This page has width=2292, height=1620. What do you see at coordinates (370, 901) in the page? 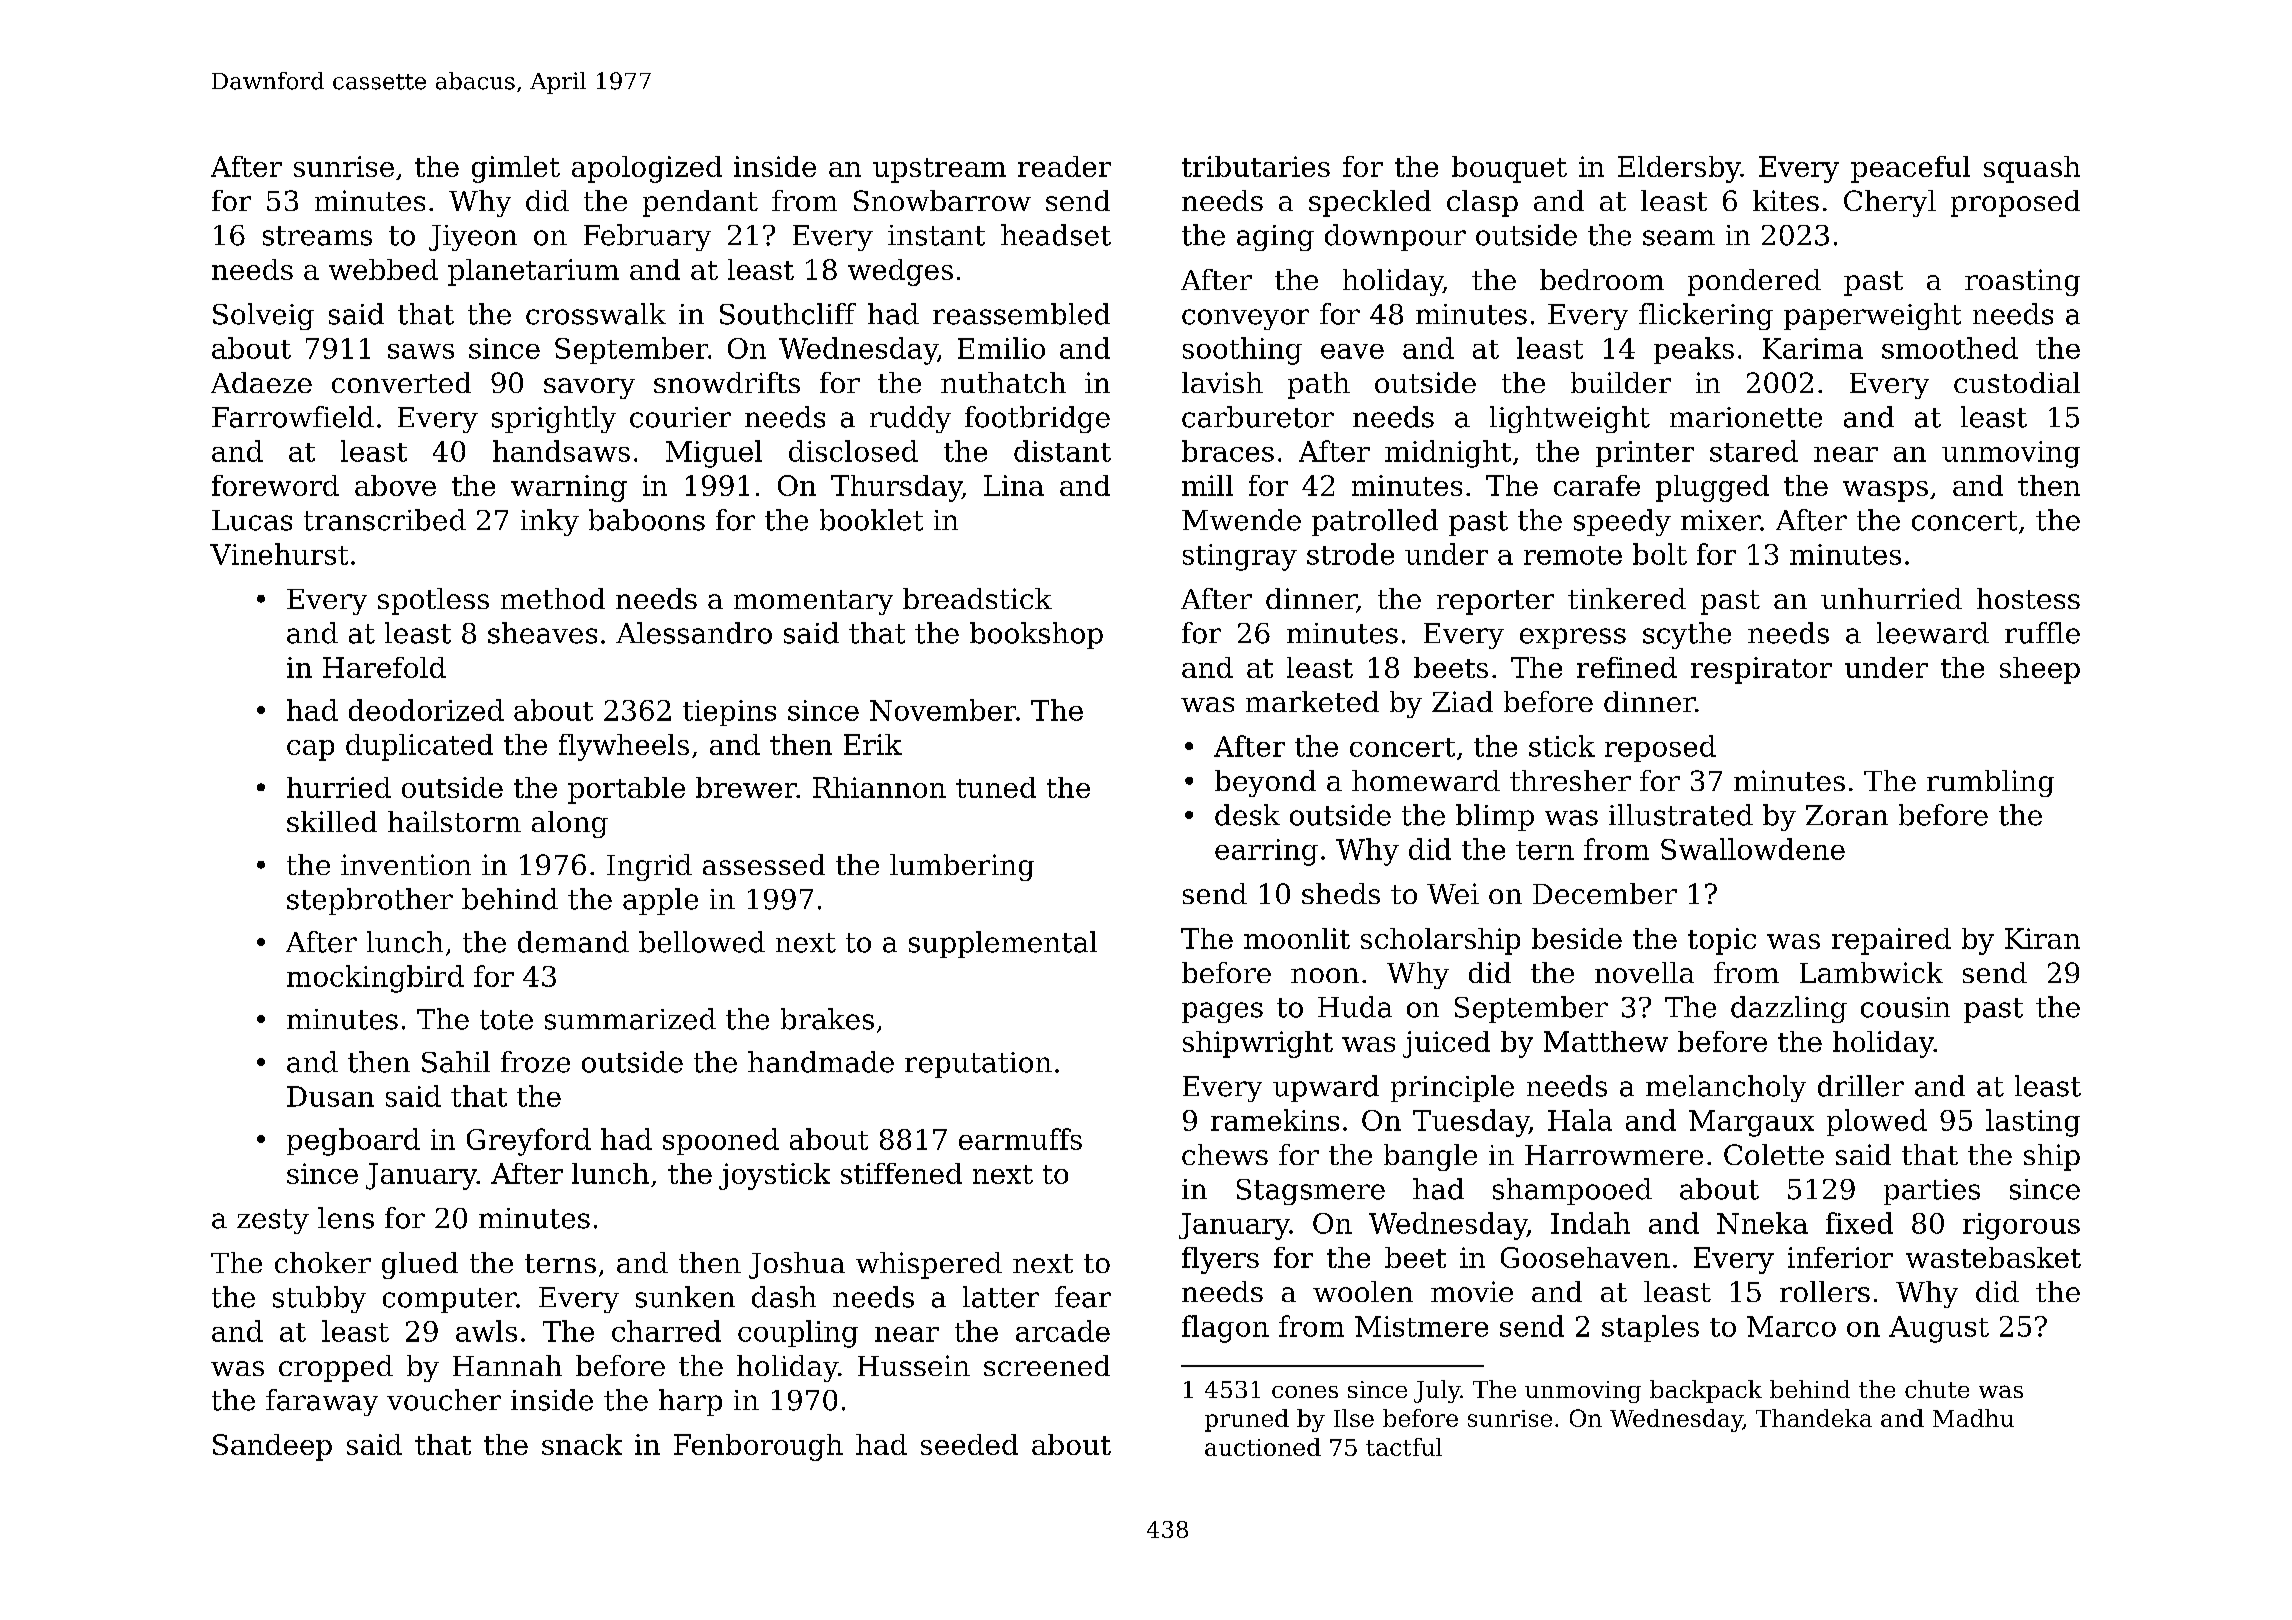
I see `stepbrother` at bounding box center [370, 901].
